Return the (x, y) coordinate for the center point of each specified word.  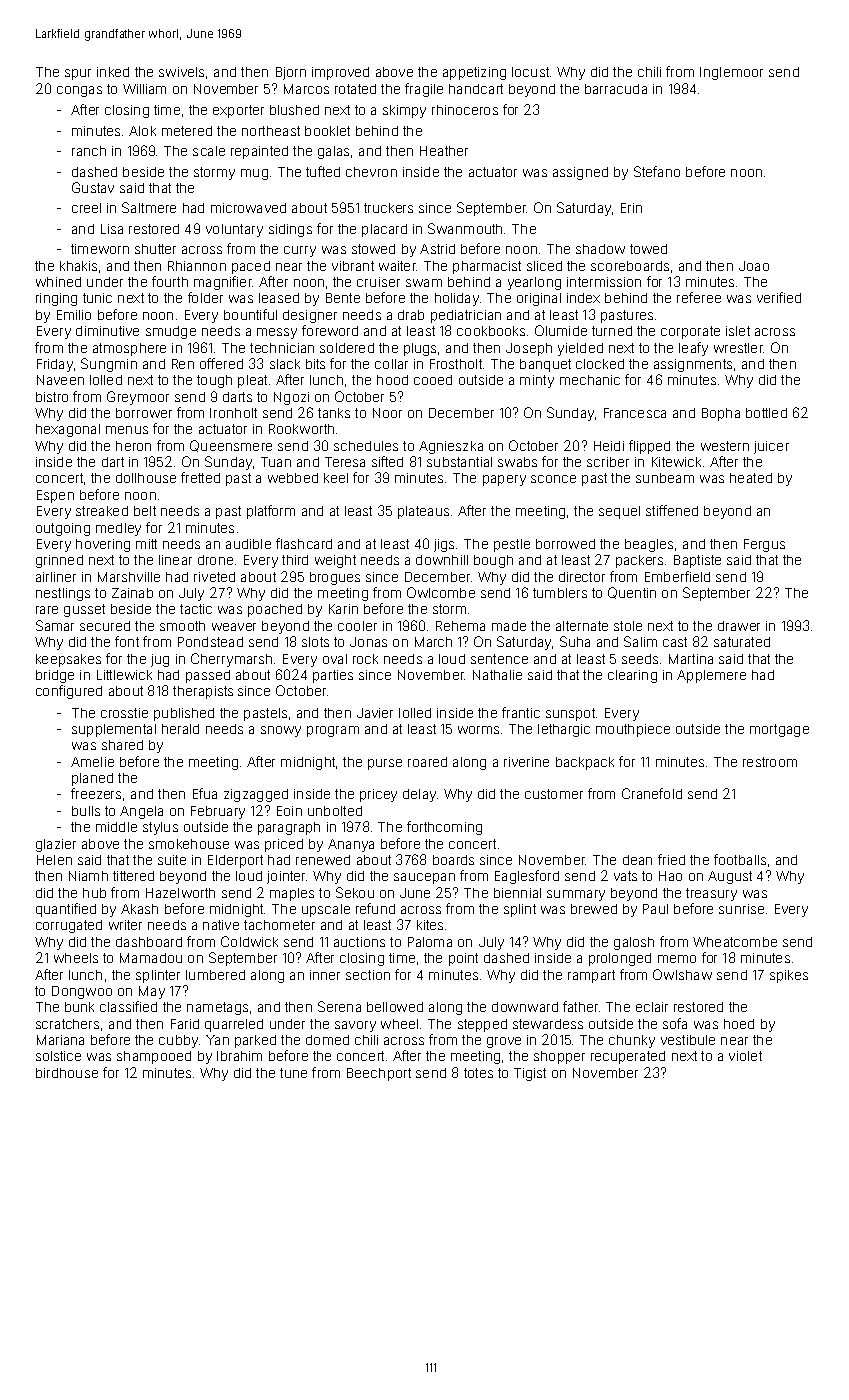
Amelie (92, 762)
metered (187, 131)
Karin (343, 609)
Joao (754, 266)
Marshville (129, 577)
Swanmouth (465, 228)
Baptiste (697, 561)
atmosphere (129, 349)
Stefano (657, 171)
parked (255, 1041)
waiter (397, 266)
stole (628, 626)
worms (478, 730)
